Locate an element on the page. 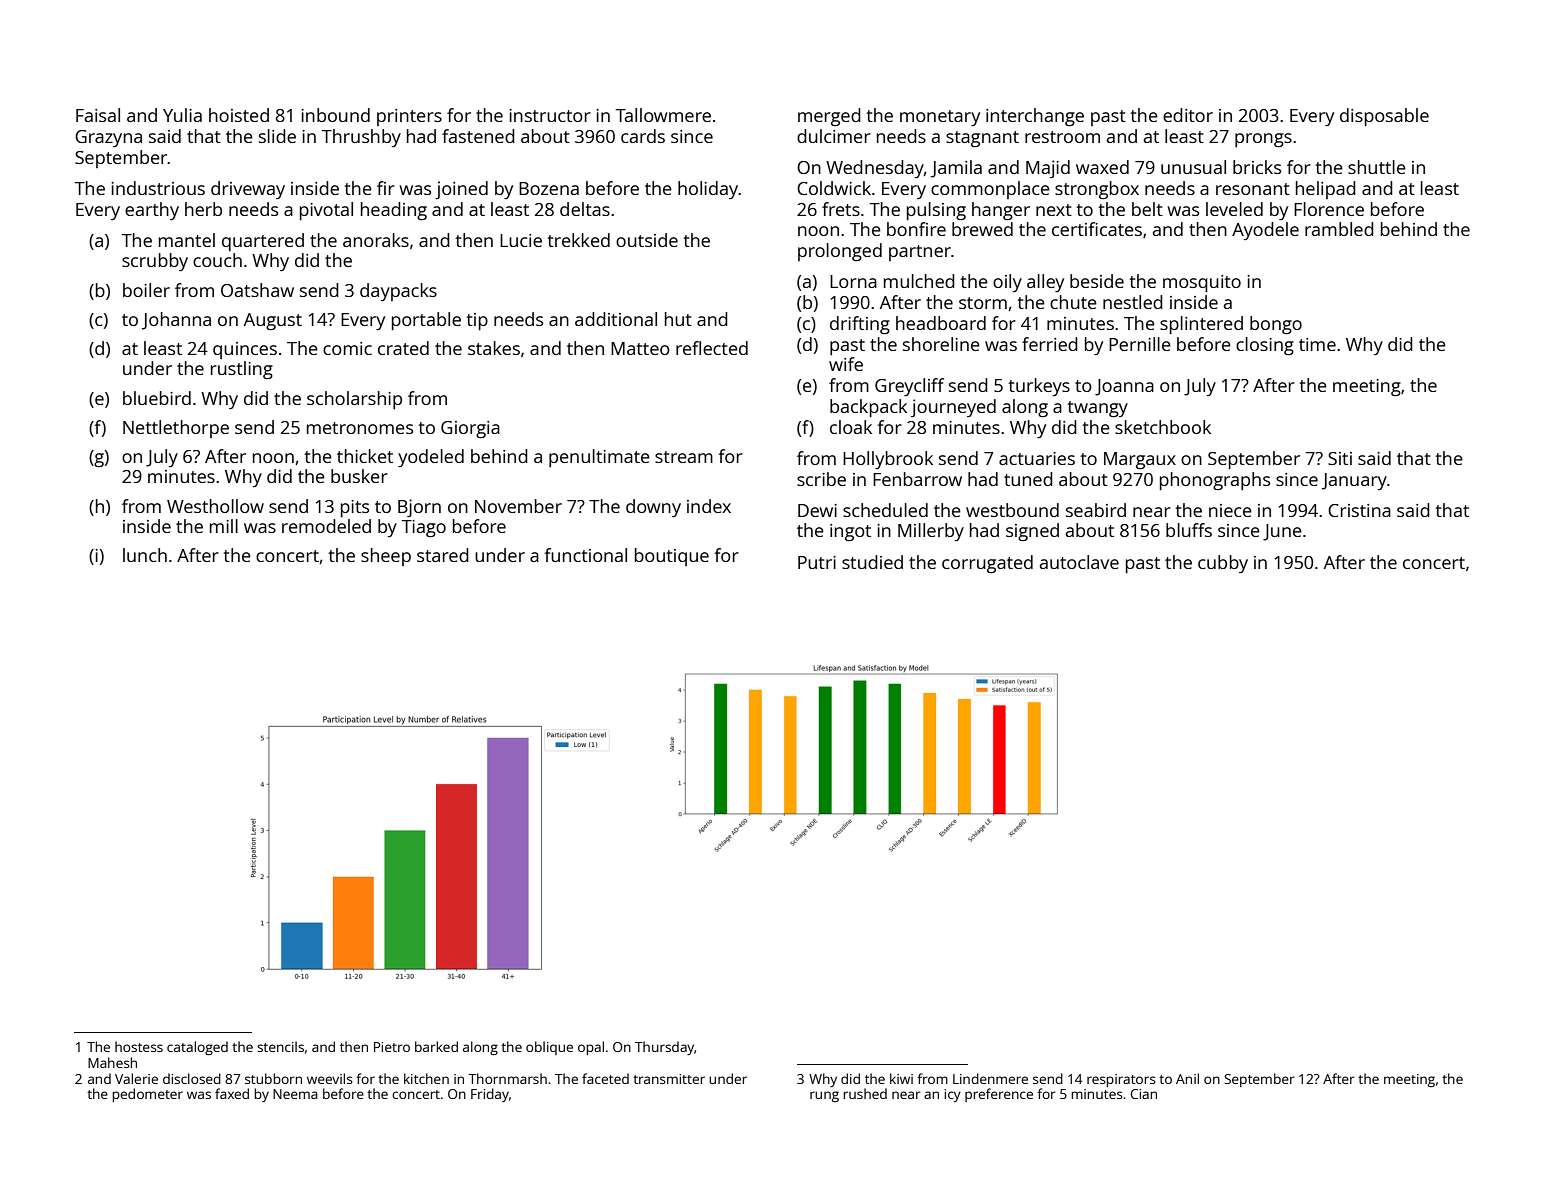 The height and width of the document is (1195, 1547). barked is located at coordinates (436, 1046).
